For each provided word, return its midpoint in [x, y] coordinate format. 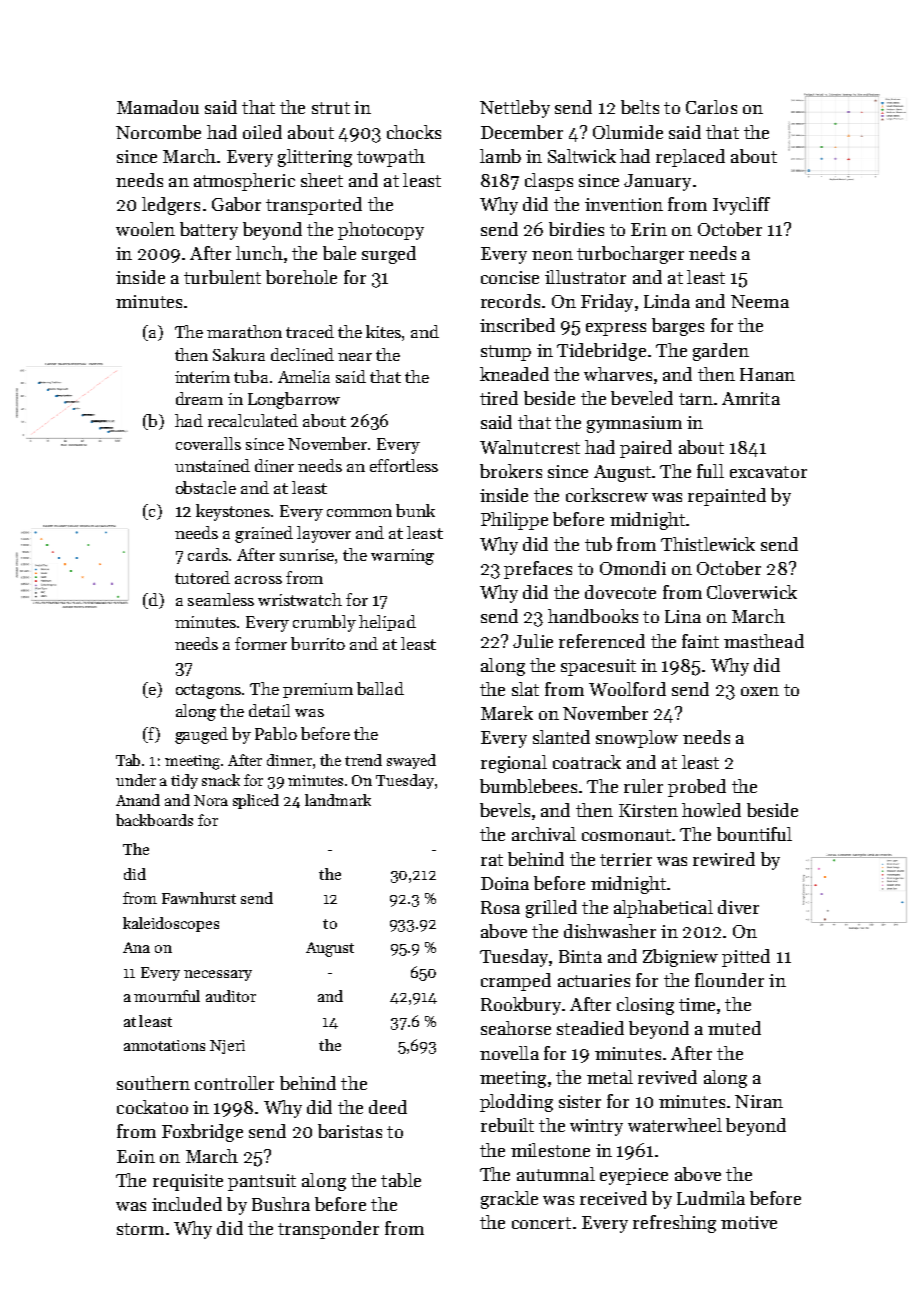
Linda [667, 301]
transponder [328, 1230]
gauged [201, 735]
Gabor [236, 204]
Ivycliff [741, 206]
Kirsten [648, 810]
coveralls [208, 443]
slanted [561, 737]
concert [541, 1223]
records [510, 301]
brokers [511, 471]
